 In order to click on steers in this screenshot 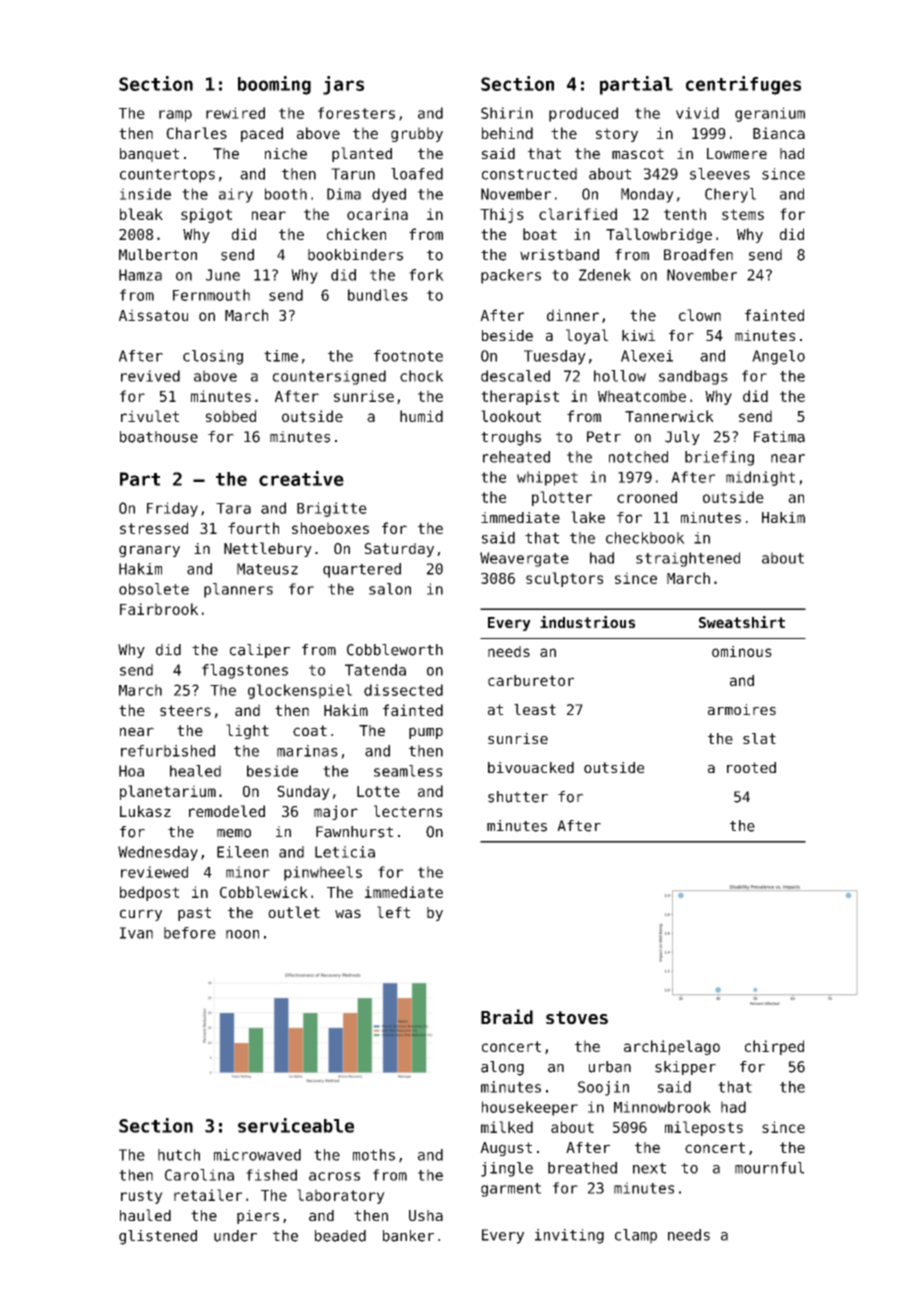, I will do `click(185, 710)`.
